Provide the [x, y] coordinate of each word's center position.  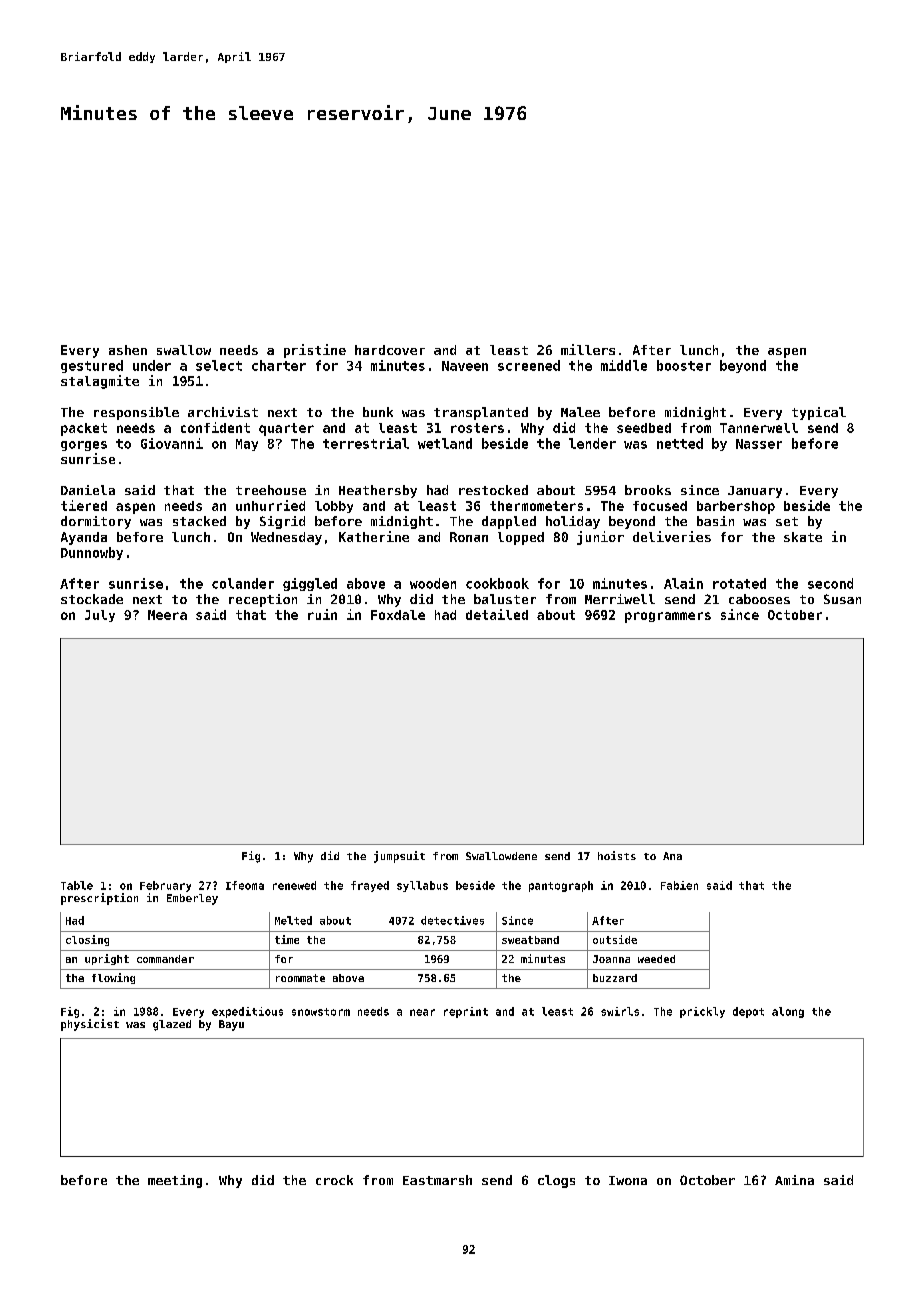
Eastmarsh [437, 1180]
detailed [497, 614]
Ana [672, 856]
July [100, 616]
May [247, 445]
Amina [794, 1180]
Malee [580, 412]
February [165, 886]
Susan [842, 599]
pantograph [561, 886]
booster [684, 365]
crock [334, 1180]
